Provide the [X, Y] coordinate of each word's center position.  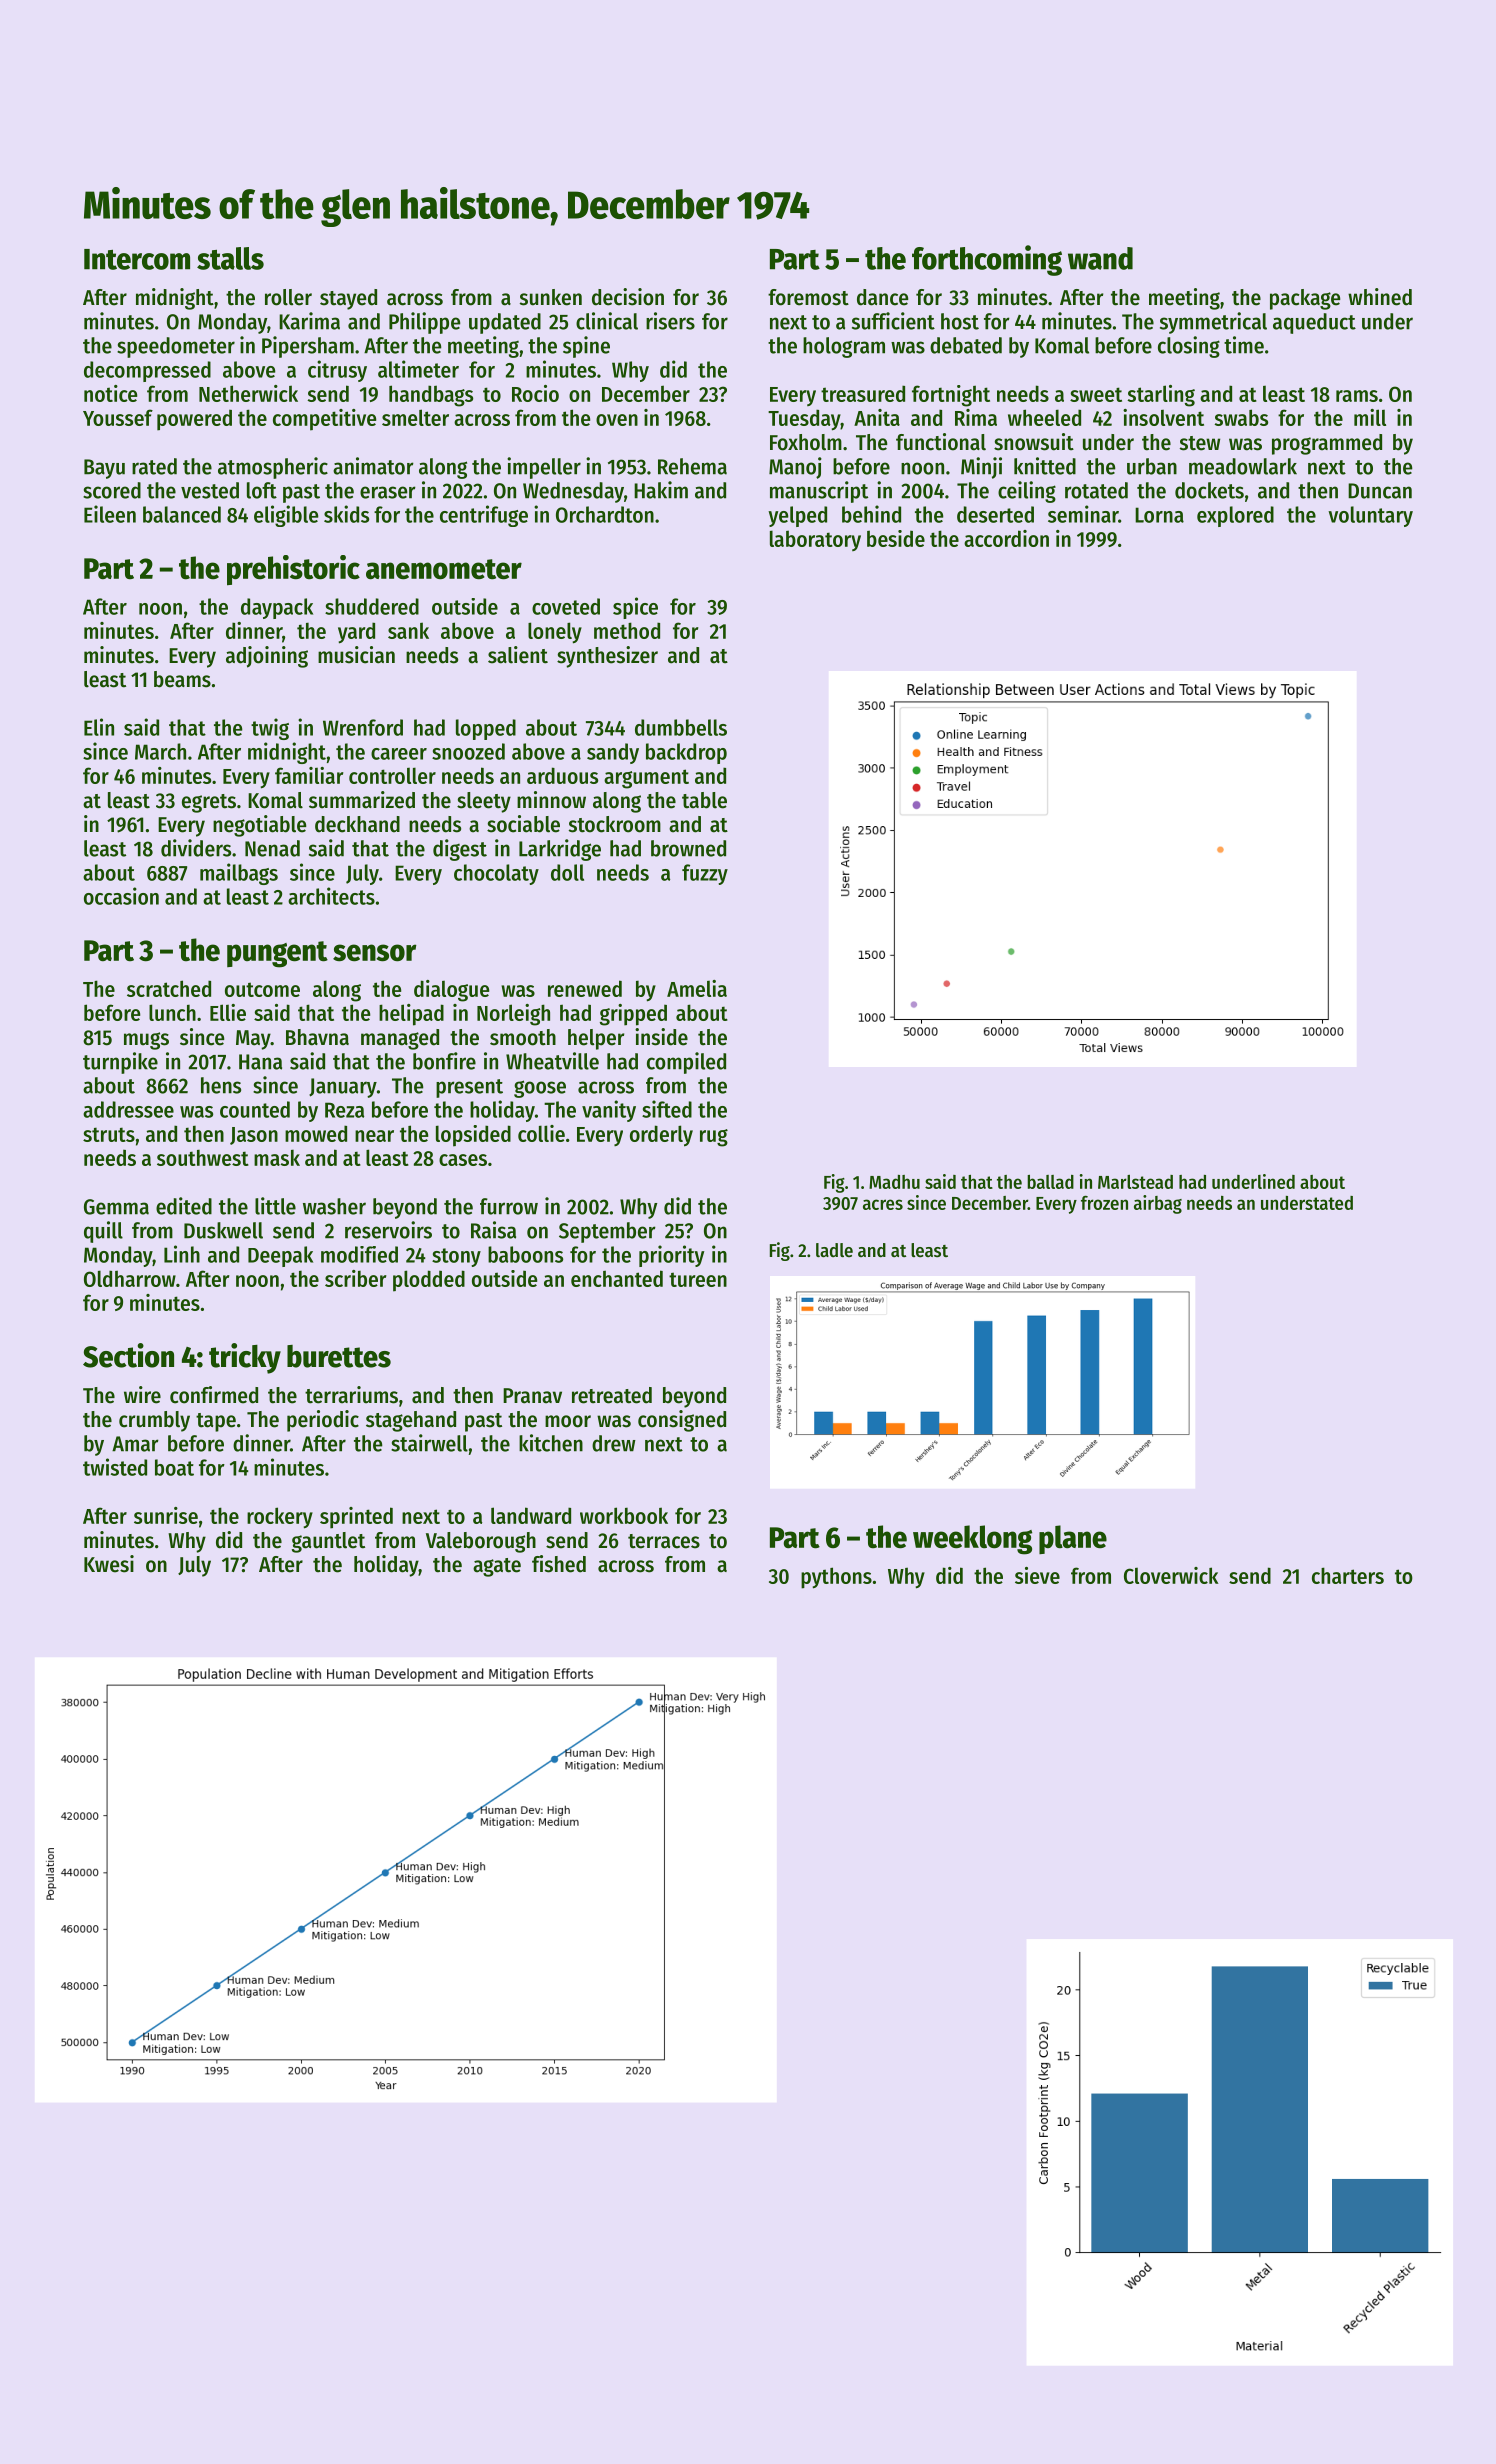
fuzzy [705, 874]
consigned [682, 1421]
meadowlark [1243, 466]
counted [255, 1109]
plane [1073, 1539]
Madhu [894, 1182]
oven [617, 420]
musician [356, 655]
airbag [1158, 1204]
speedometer [176, 347]
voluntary [1370, 516]
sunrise [166, 1515]
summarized [362, 800]
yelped [797, 516]
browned [688, 848]
